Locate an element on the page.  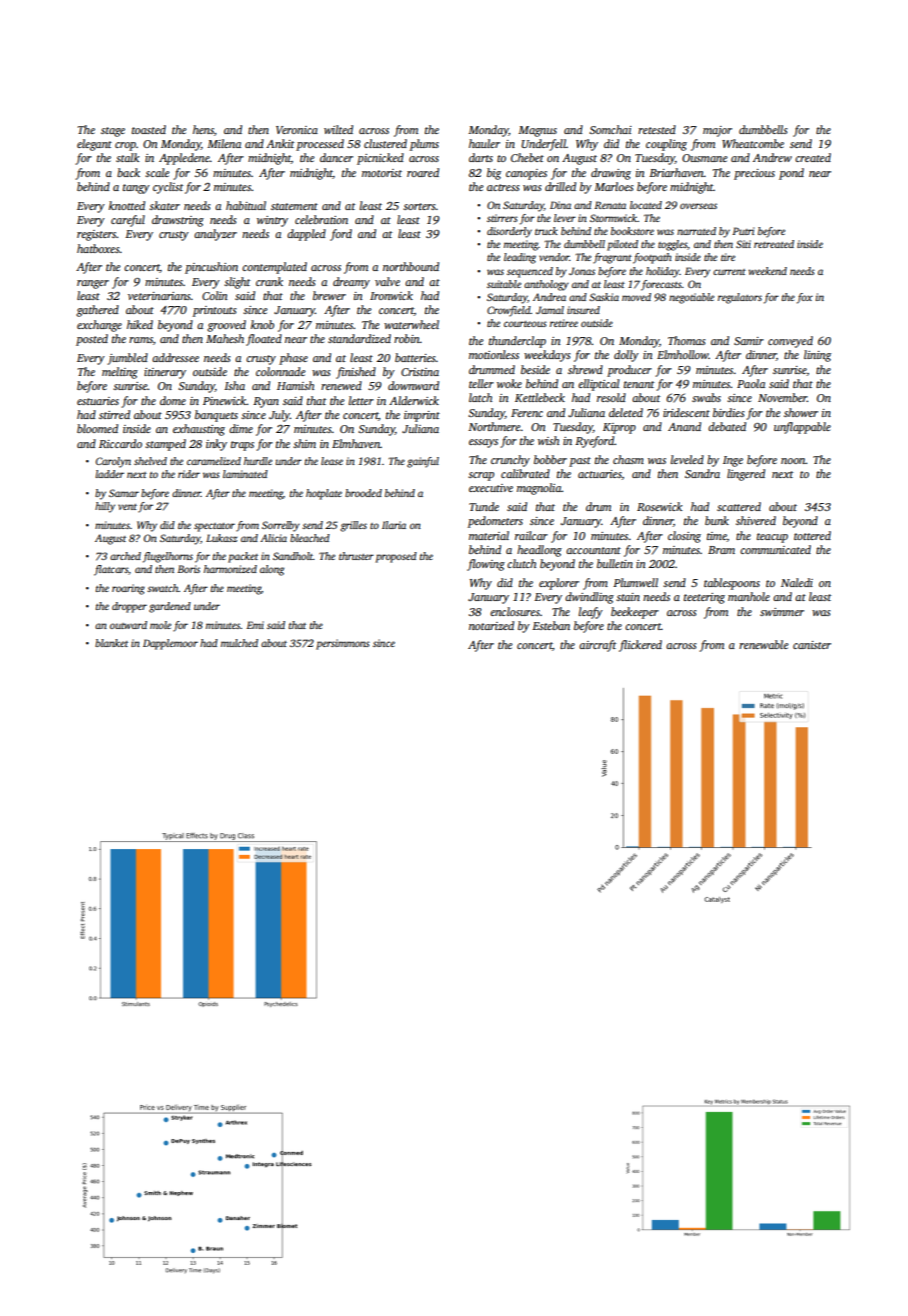
Kettlebeck is located at coordinates (540, 397).
